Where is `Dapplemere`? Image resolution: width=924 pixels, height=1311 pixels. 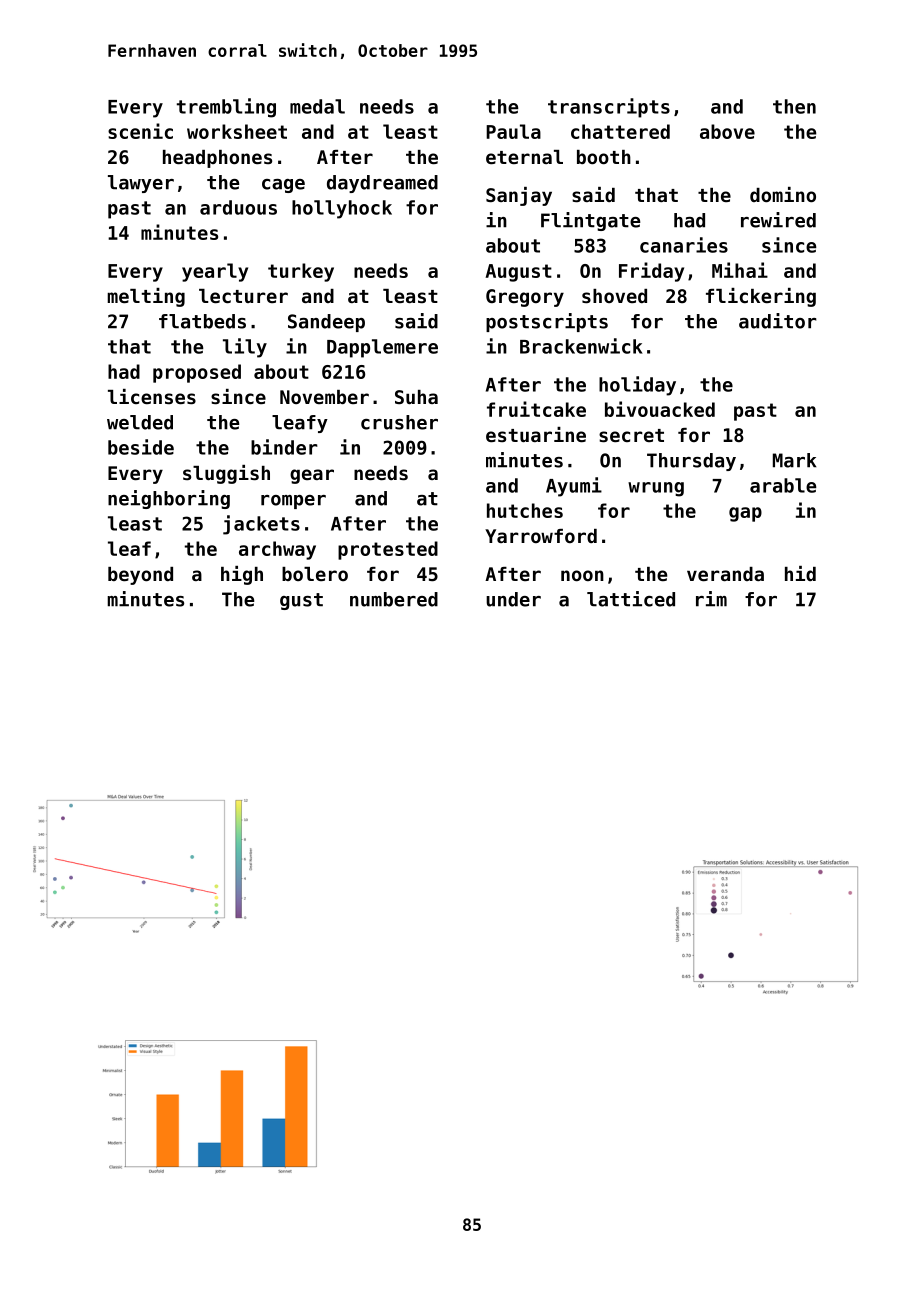
Dapplemere is located at coordinates (382, 348).
